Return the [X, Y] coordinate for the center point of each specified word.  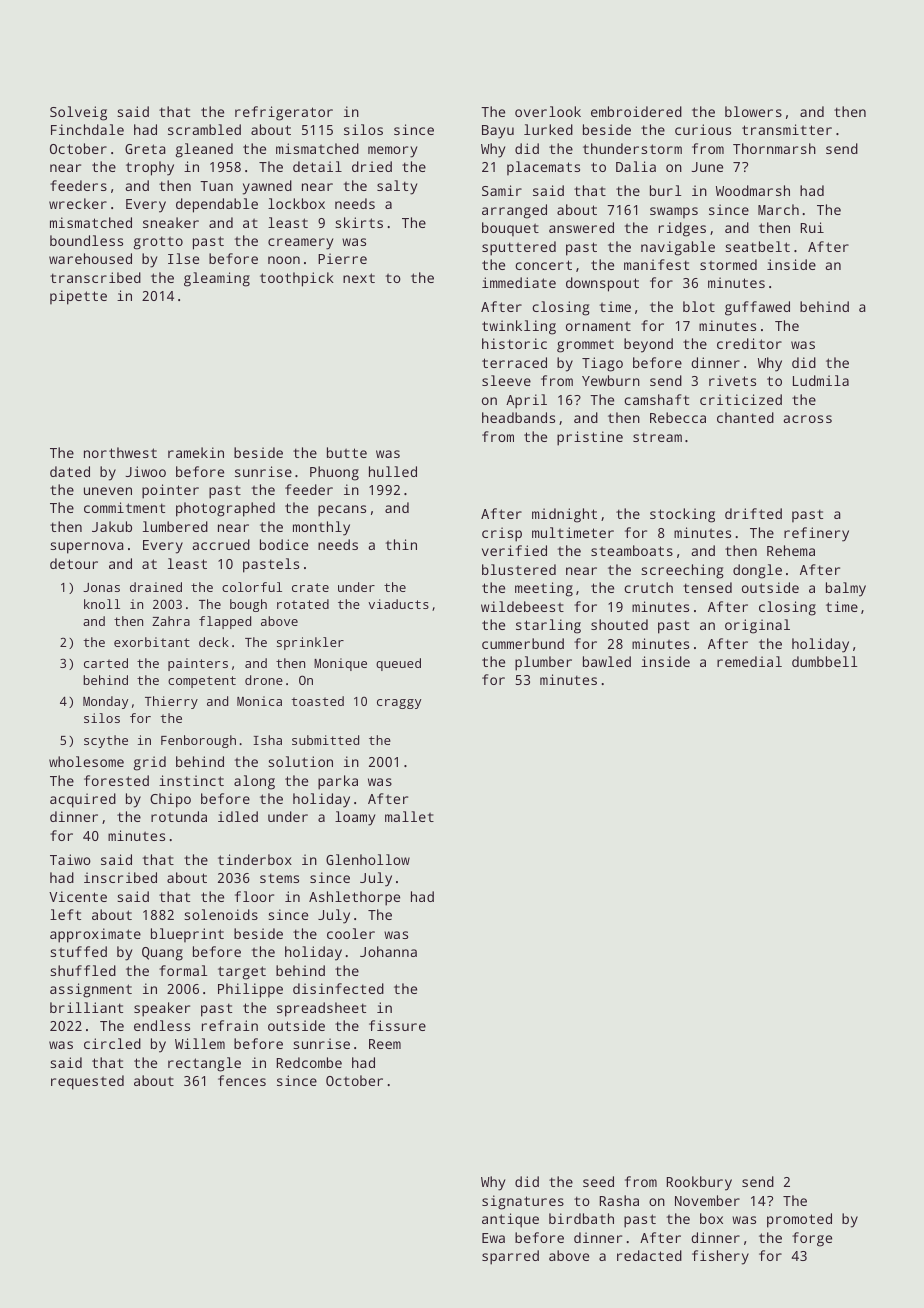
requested [87, 1082]
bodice [284, 544]
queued [398, 664]
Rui [812, 227]
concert [543, 265]
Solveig [78, 113]
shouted [619, 624]
